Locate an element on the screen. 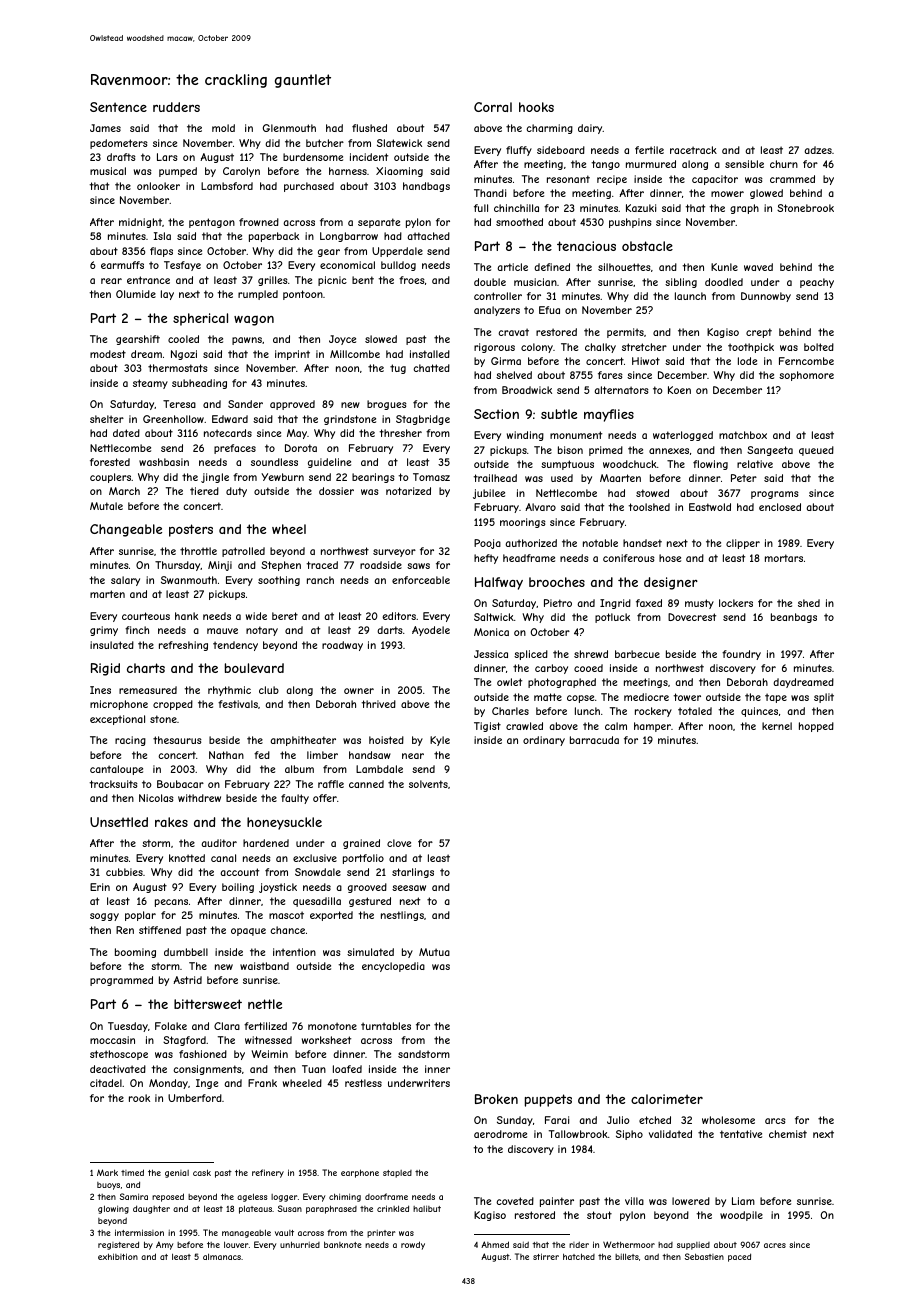 This screenshot has height=1308, width=924. Tomasz is located at coordinates (431, 477).
